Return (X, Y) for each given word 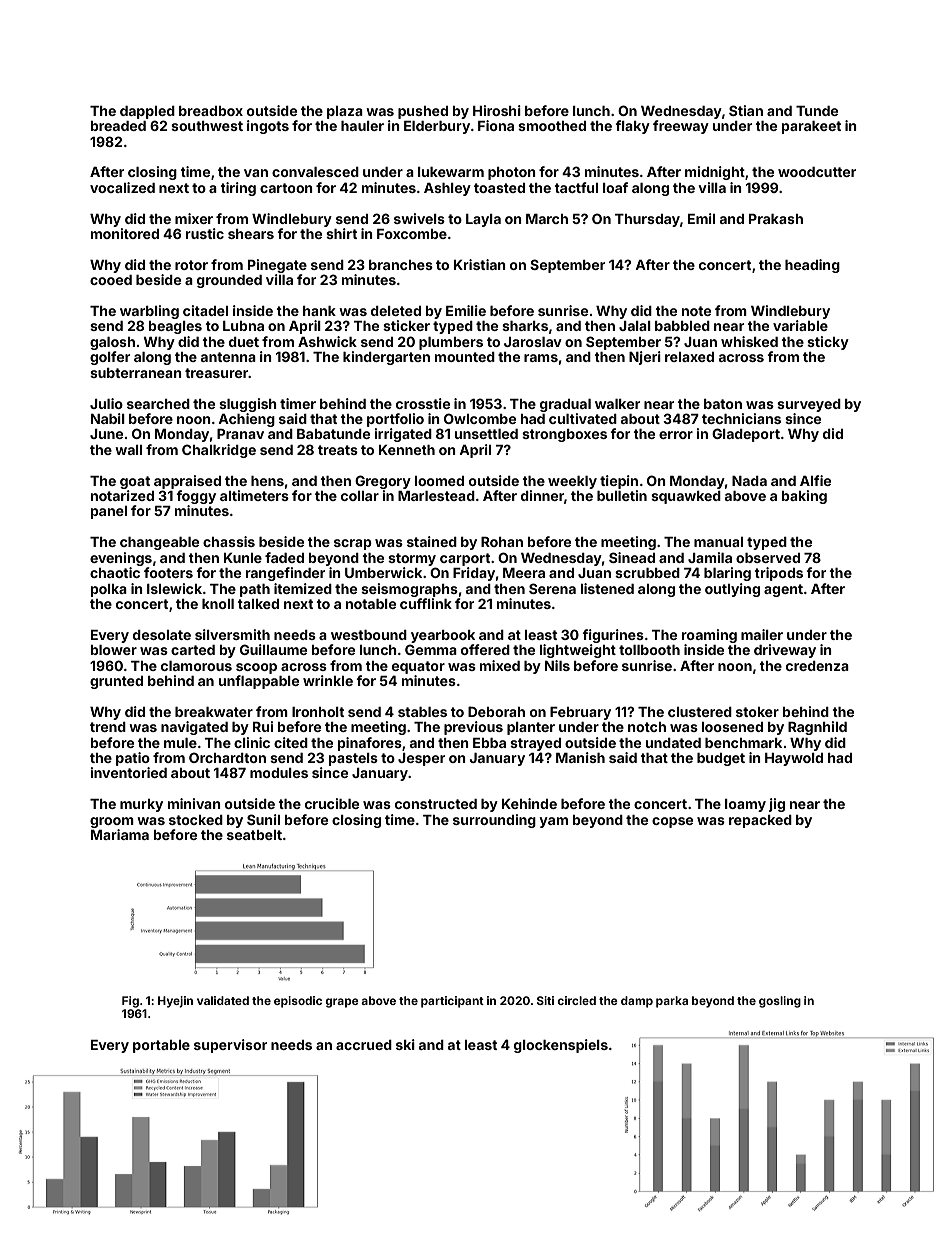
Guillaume (273, 649)
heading (812, 266)
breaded (118, 126)
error (676, 435)
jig (777, 805)
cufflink (426, 603)
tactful (576, 187)
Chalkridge (219, 451)
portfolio (395, 420)
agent (783, 590)
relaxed (689, 357)
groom (112, 822)
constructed (436, 804)
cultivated (583, 418)
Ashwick (327, 341)
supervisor (230, 1046)
